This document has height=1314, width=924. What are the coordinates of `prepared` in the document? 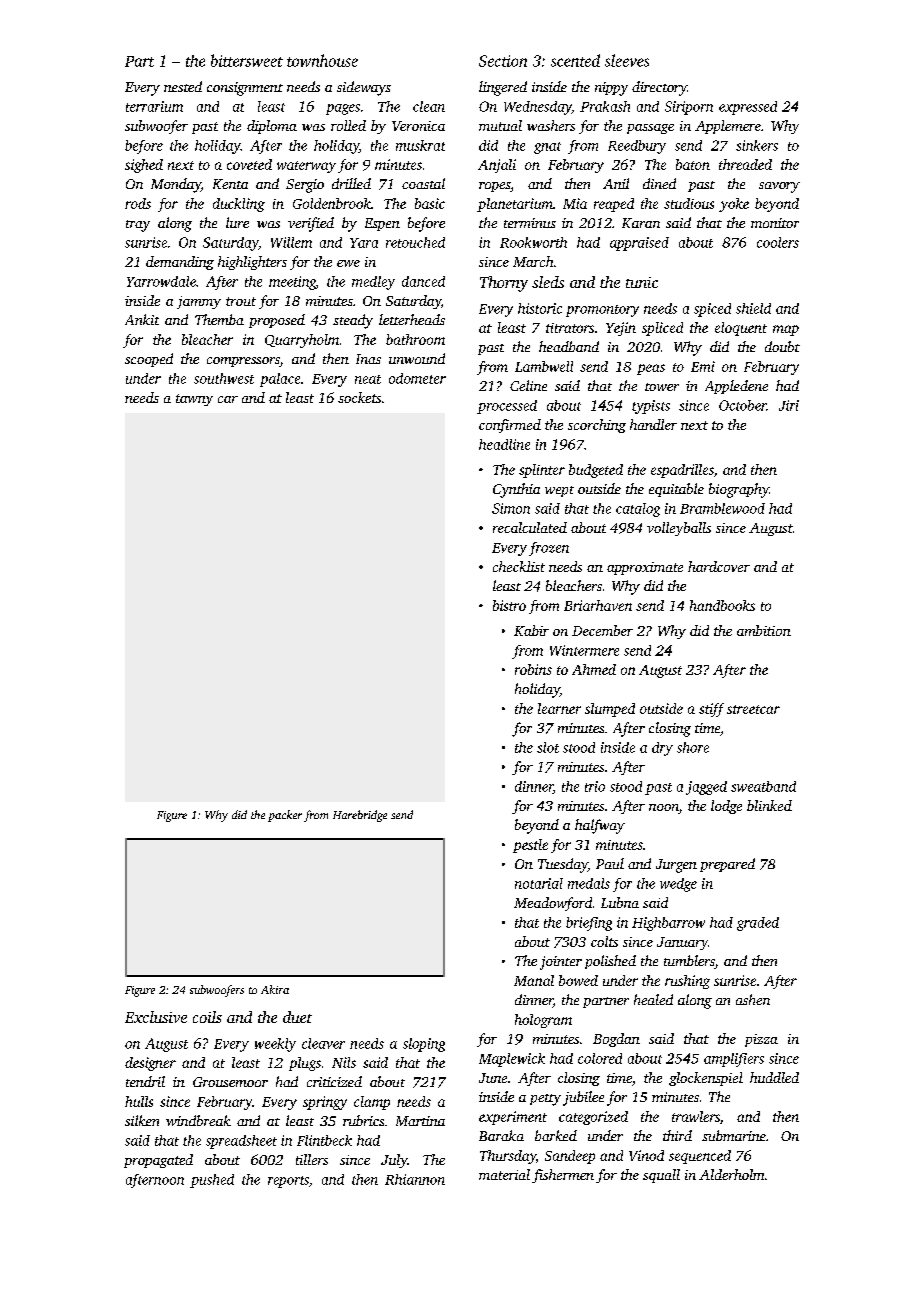 It's located at (727, 865).
